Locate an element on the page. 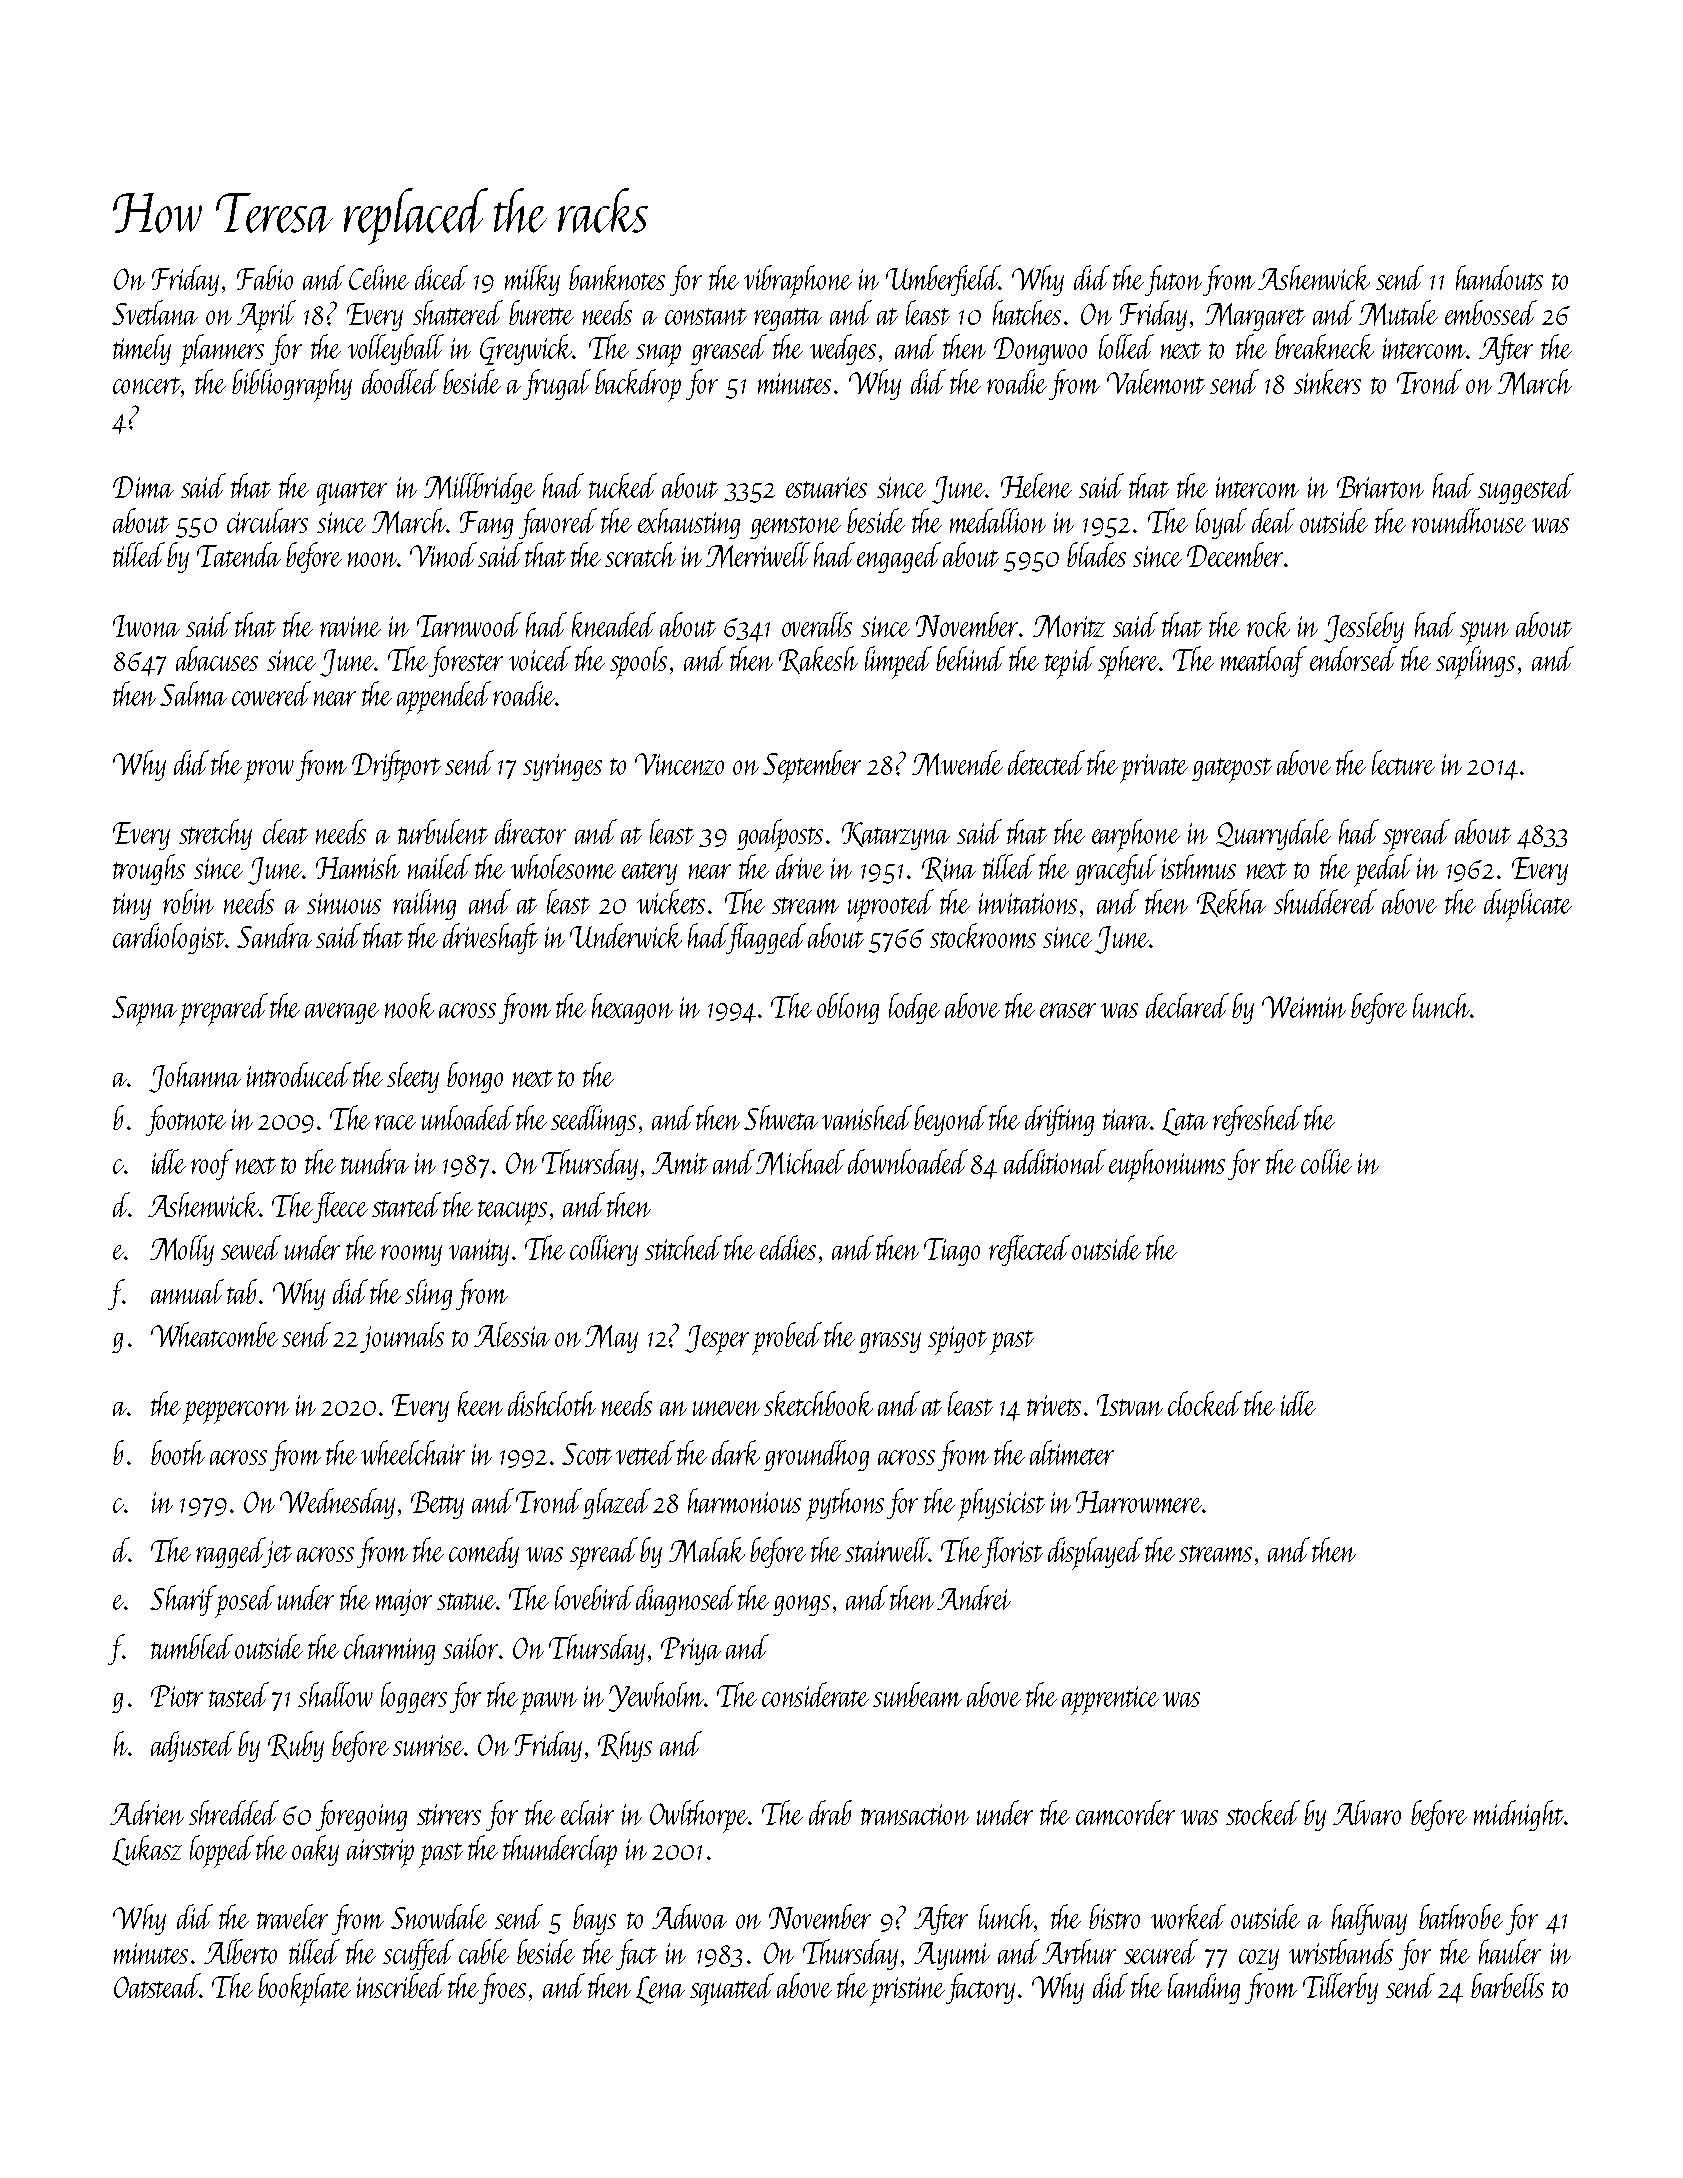 This document has width=1683, height=2178. Istvan is located at coordinates (1130, 1405).
